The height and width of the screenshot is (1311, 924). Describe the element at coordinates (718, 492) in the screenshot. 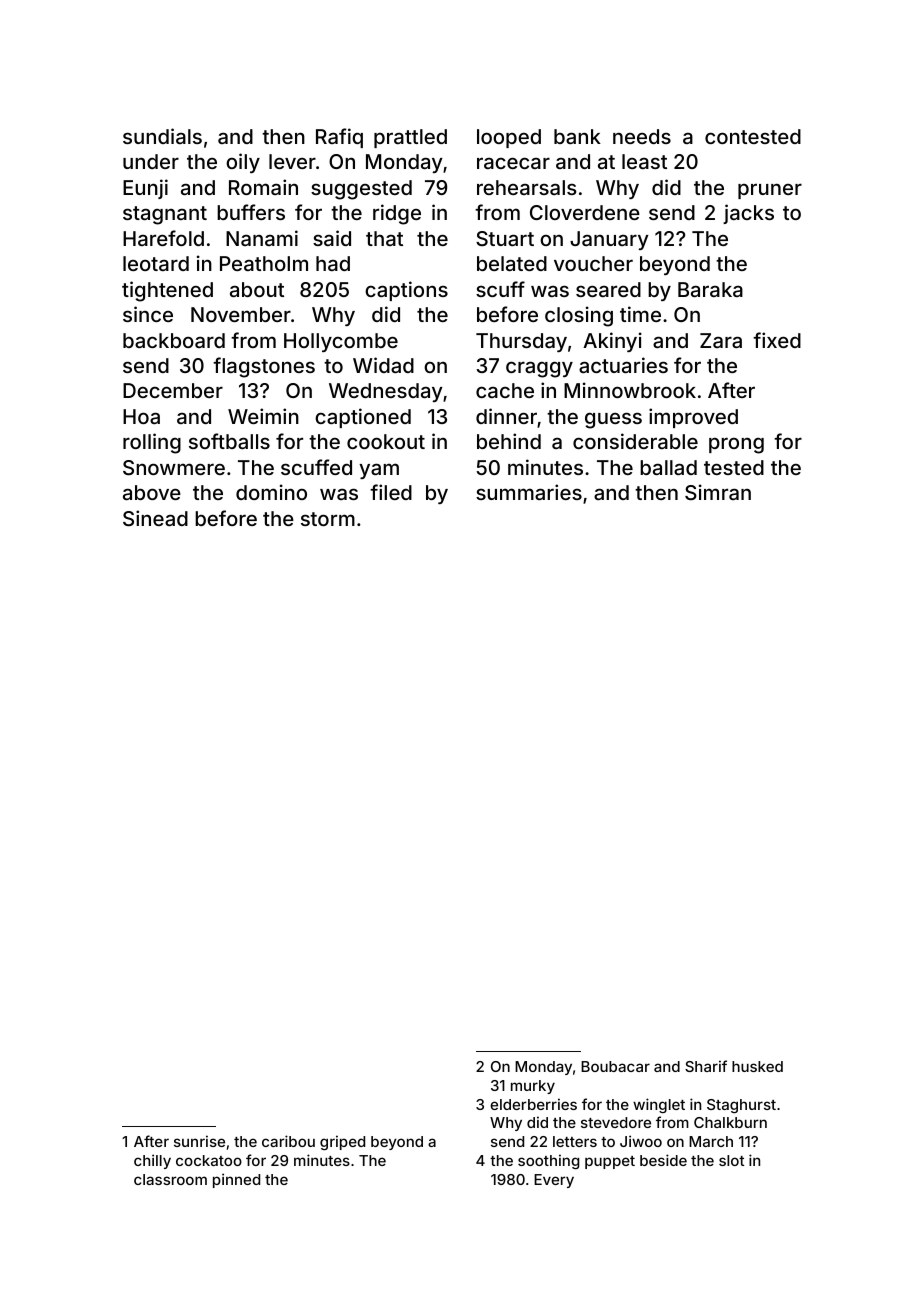

I see `Simran` at that location.
